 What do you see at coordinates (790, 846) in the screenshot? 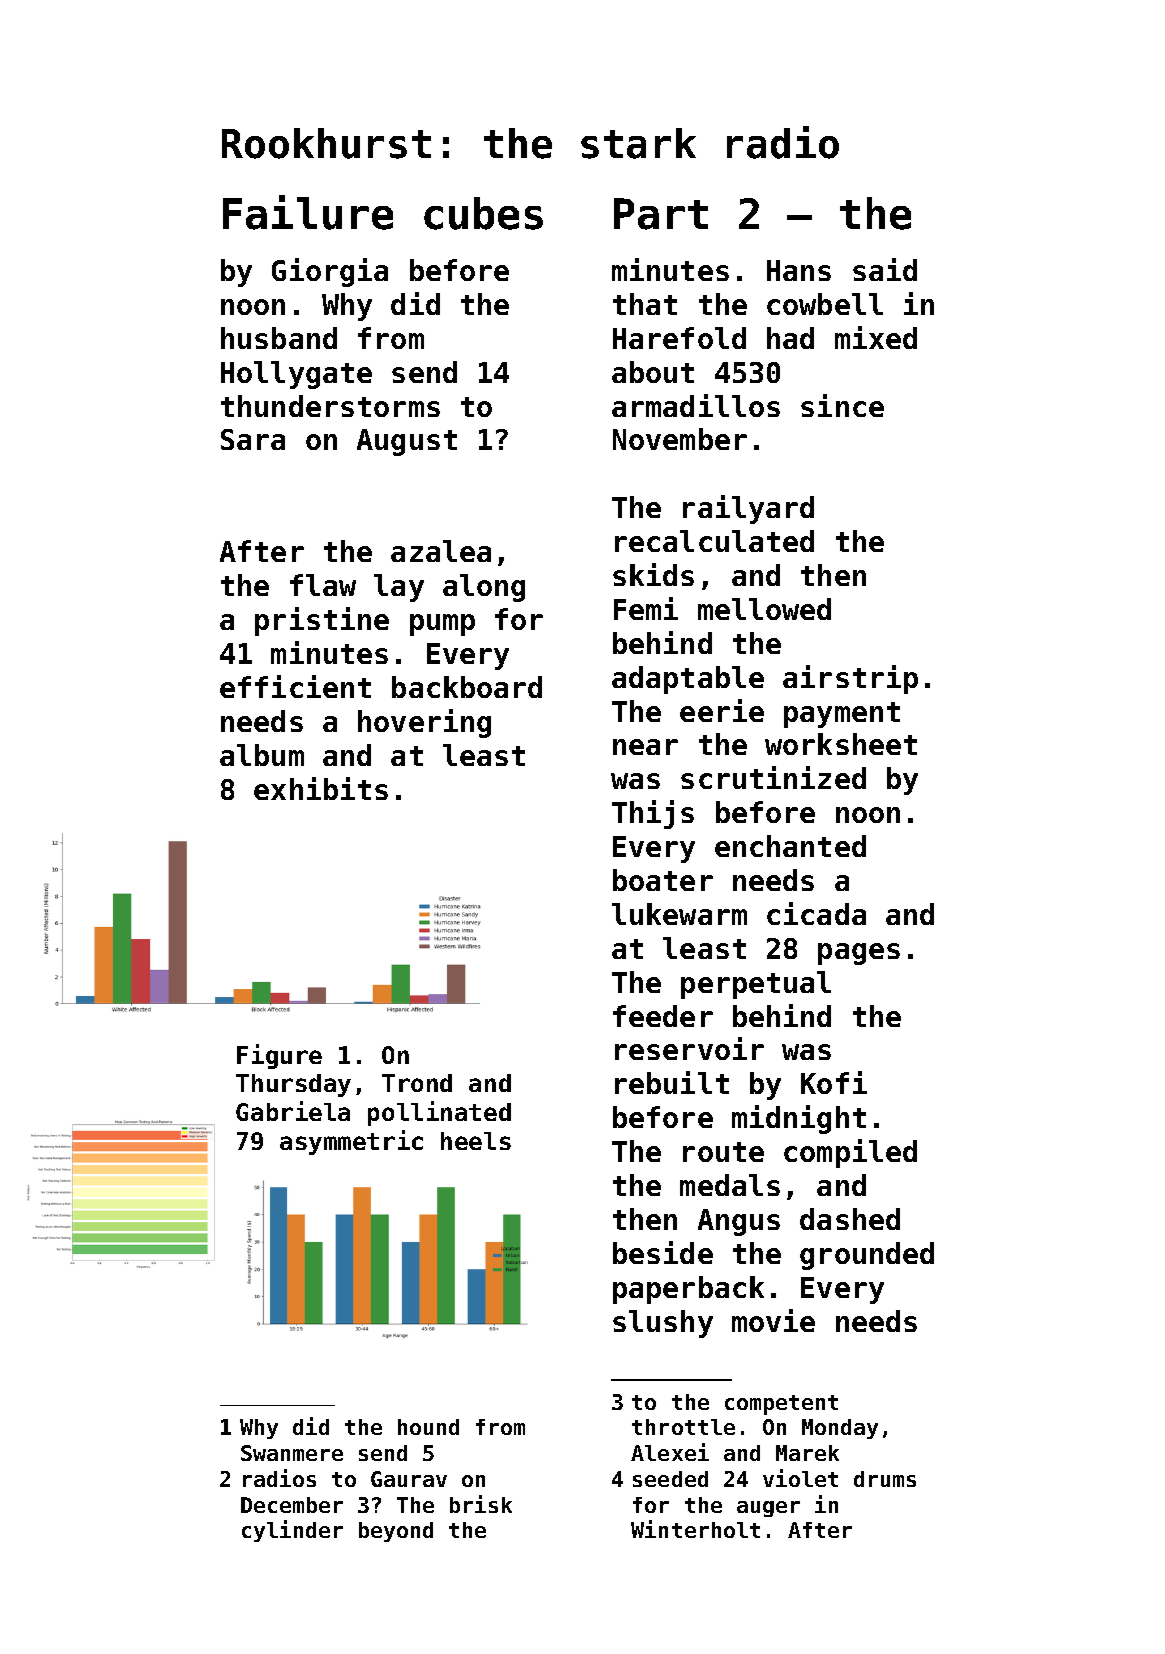
I see `enchanted` at bounding box center [790, 846].
